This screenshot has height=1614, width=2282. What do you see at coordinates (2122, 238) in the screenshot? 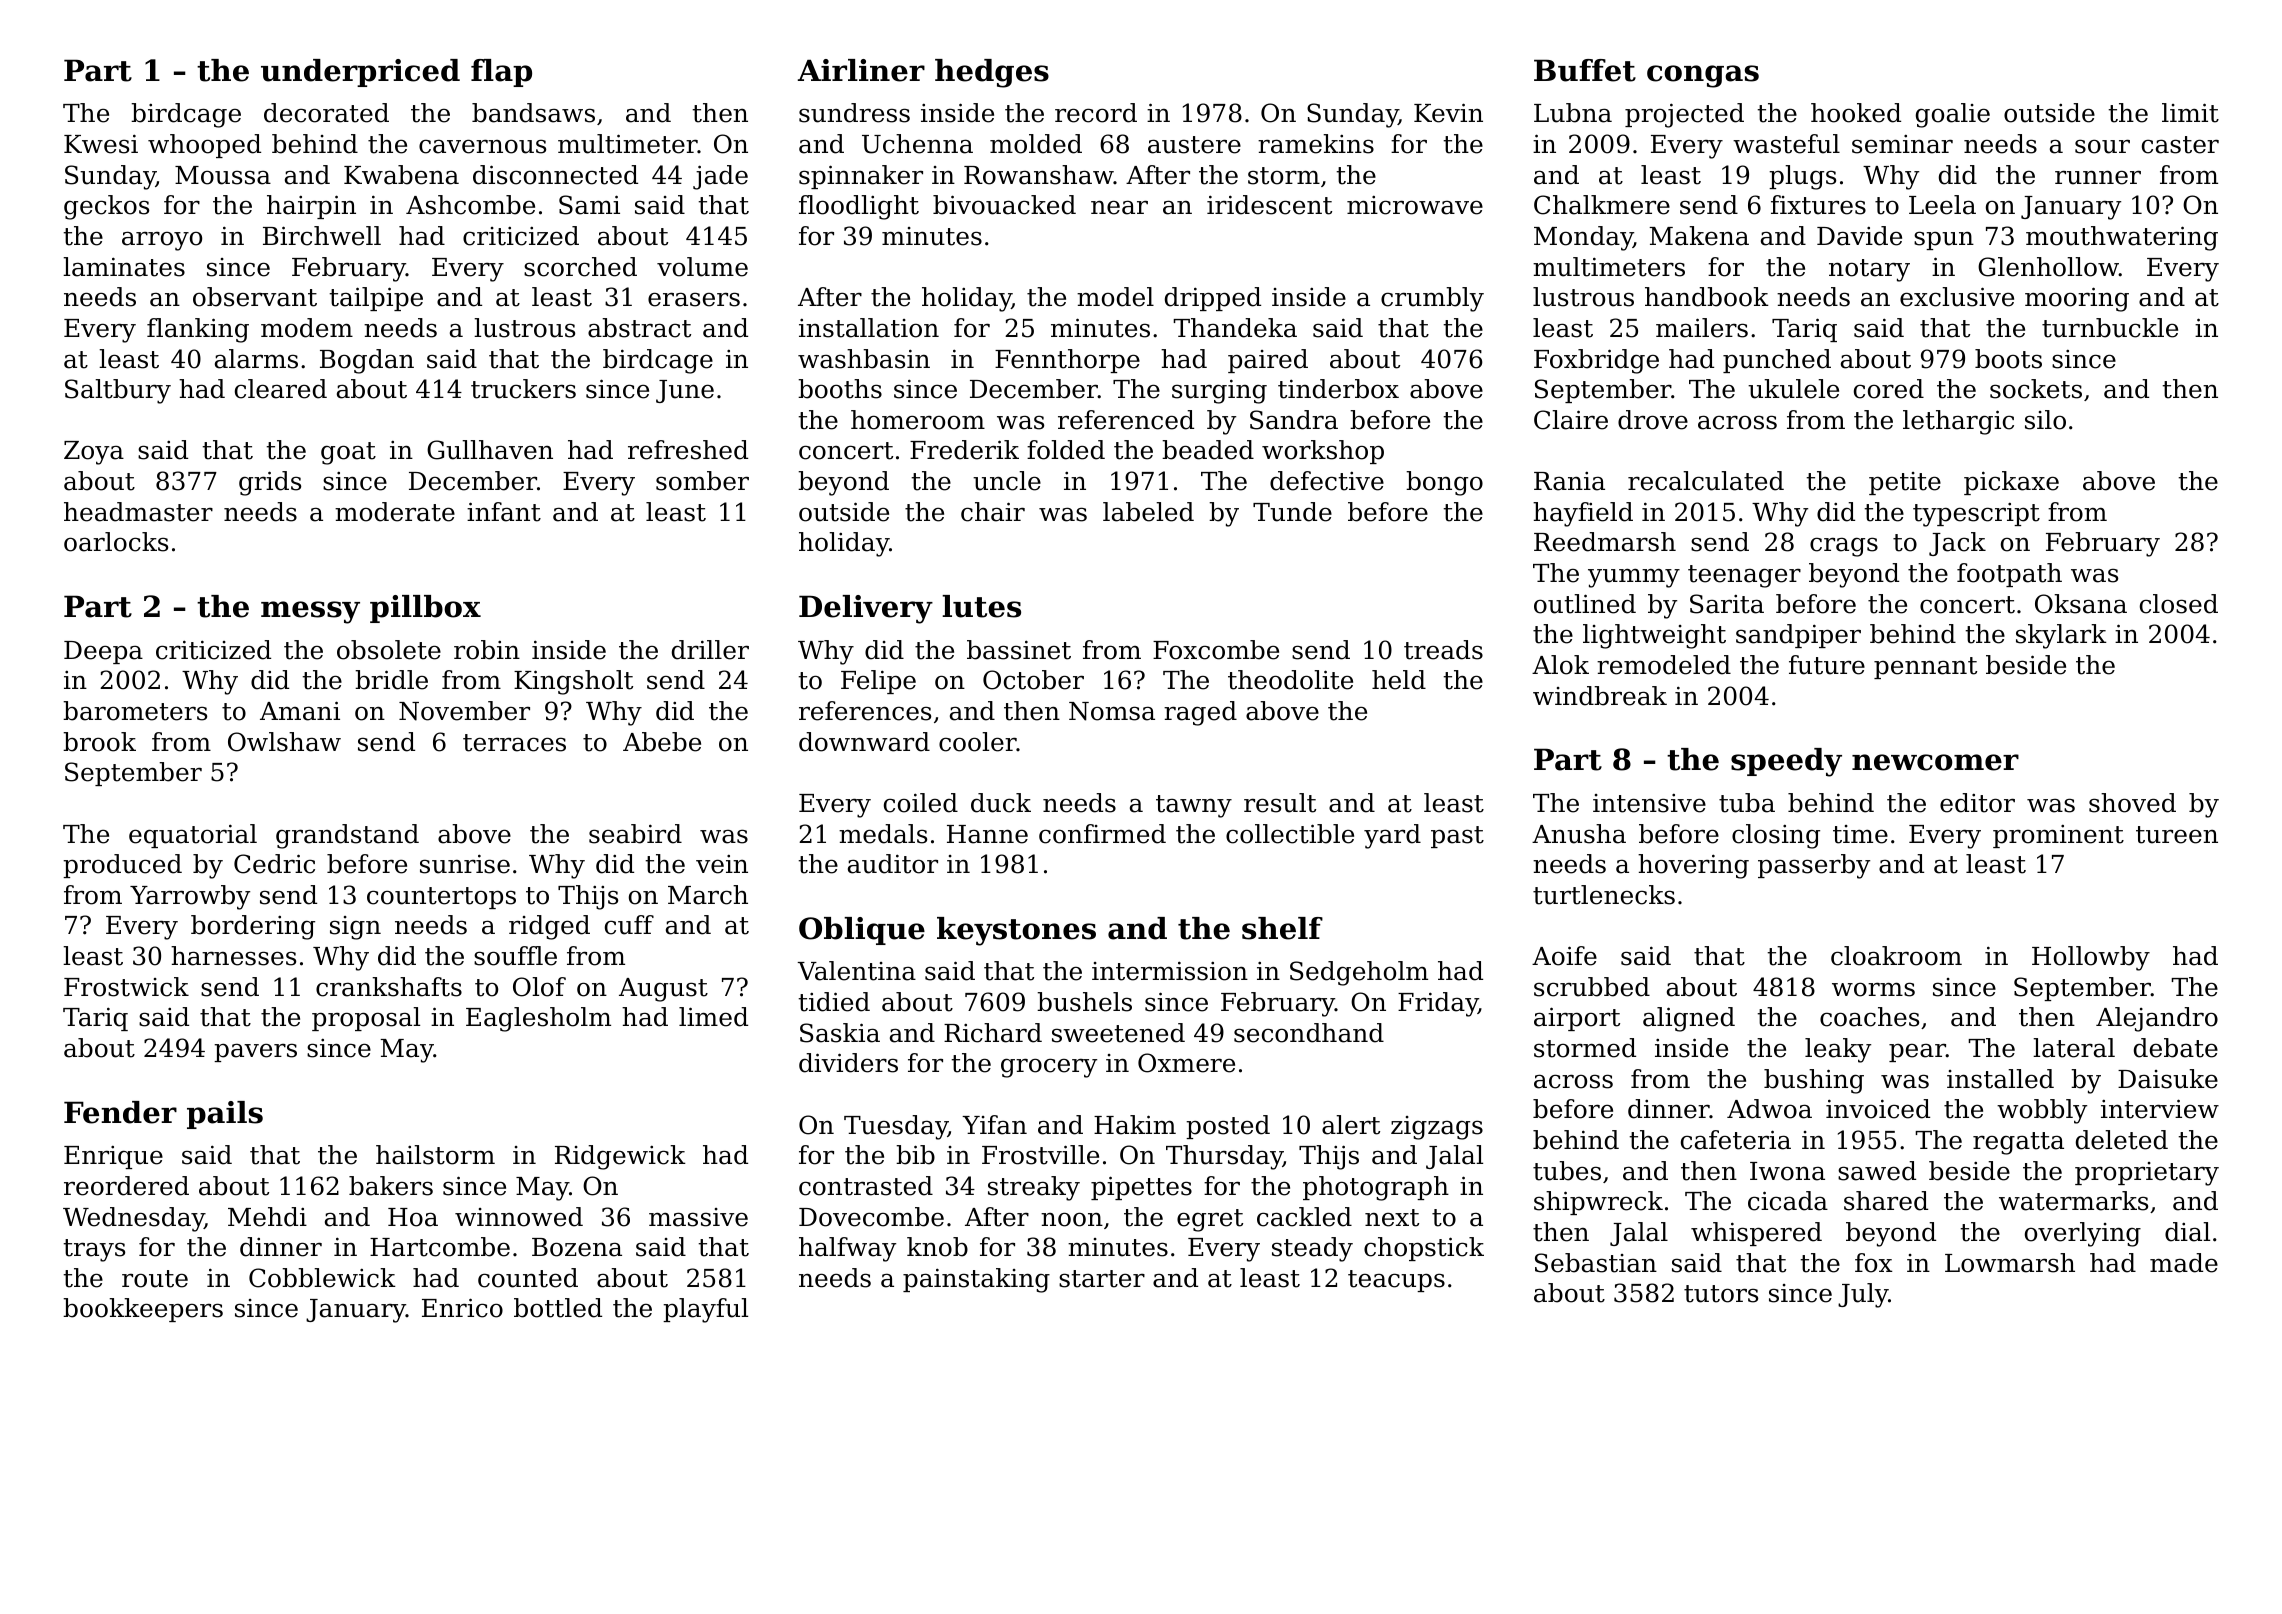
I see `mouthwatering` at bounding box center [2122, 238].
